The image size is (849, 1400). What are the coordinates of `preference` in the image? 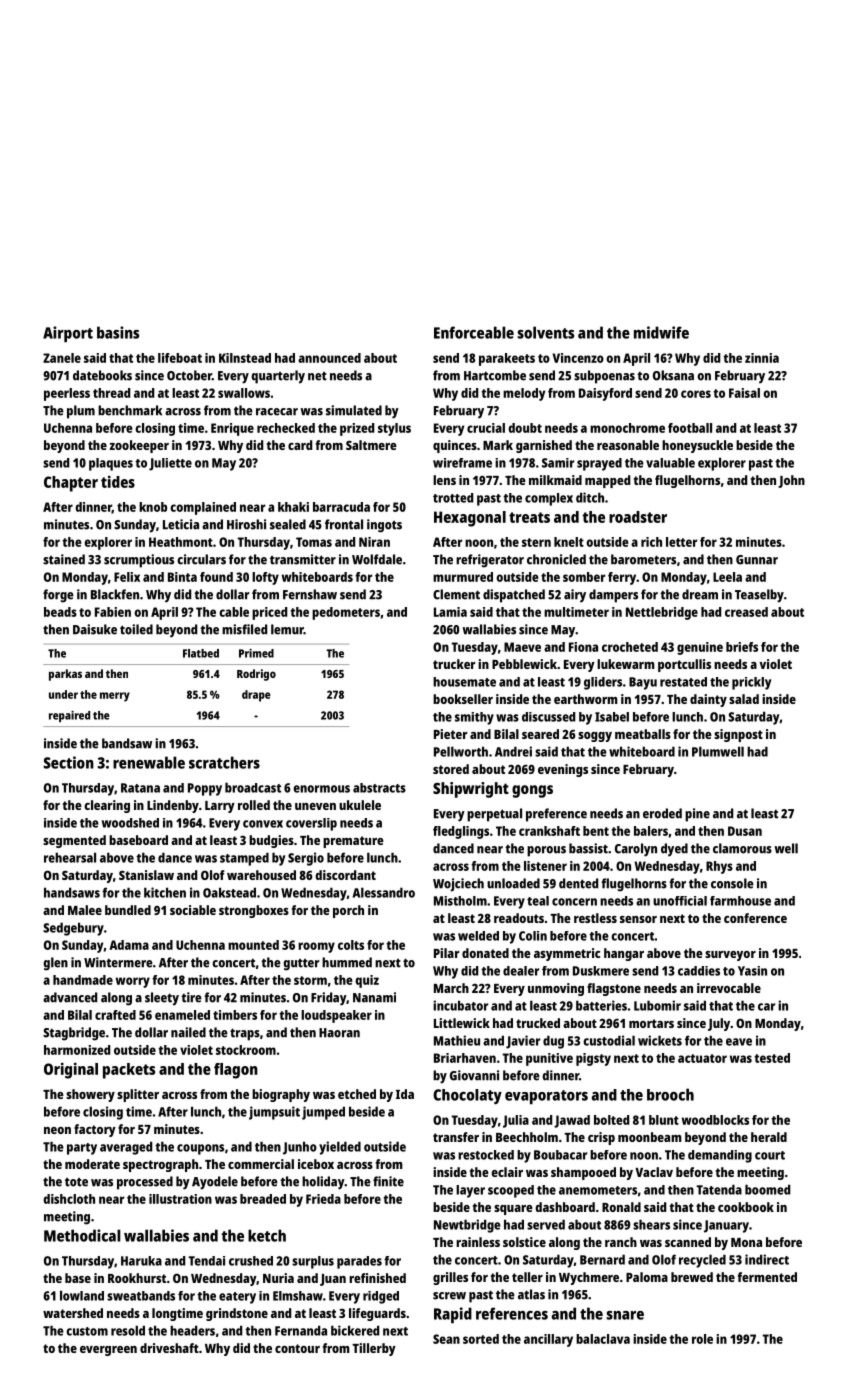 It's located at (556, 815).
